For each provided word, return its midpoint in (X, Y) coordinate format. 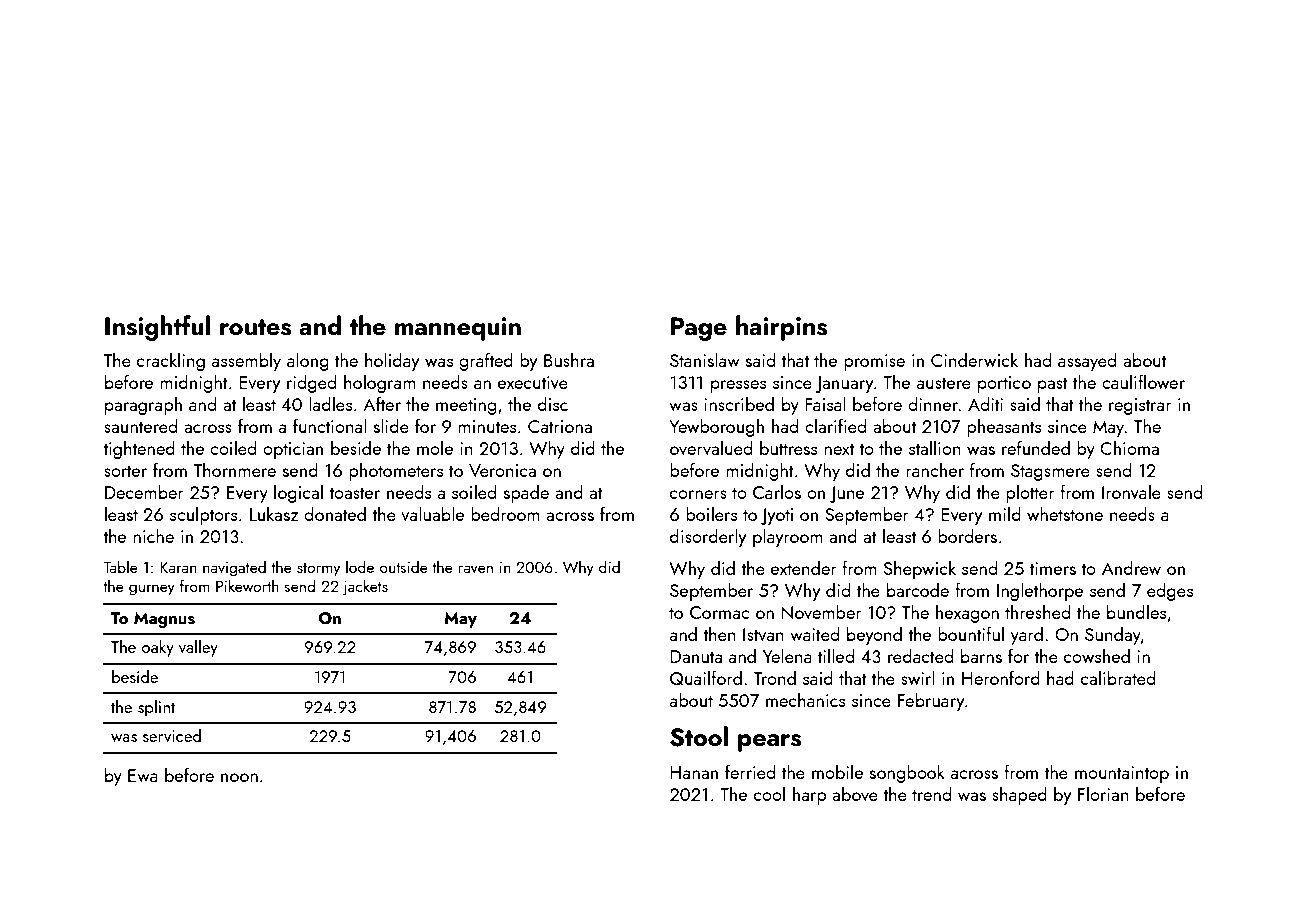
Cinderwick (974, 360)
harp (809, 796)
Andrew (1131, 568)
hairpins (781, 328)
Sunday (1113, 636)
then (719, 634)
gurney (152, 590)
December (144, 492)
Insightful (157, 328)
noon (239, 777)
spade (526, 494)
